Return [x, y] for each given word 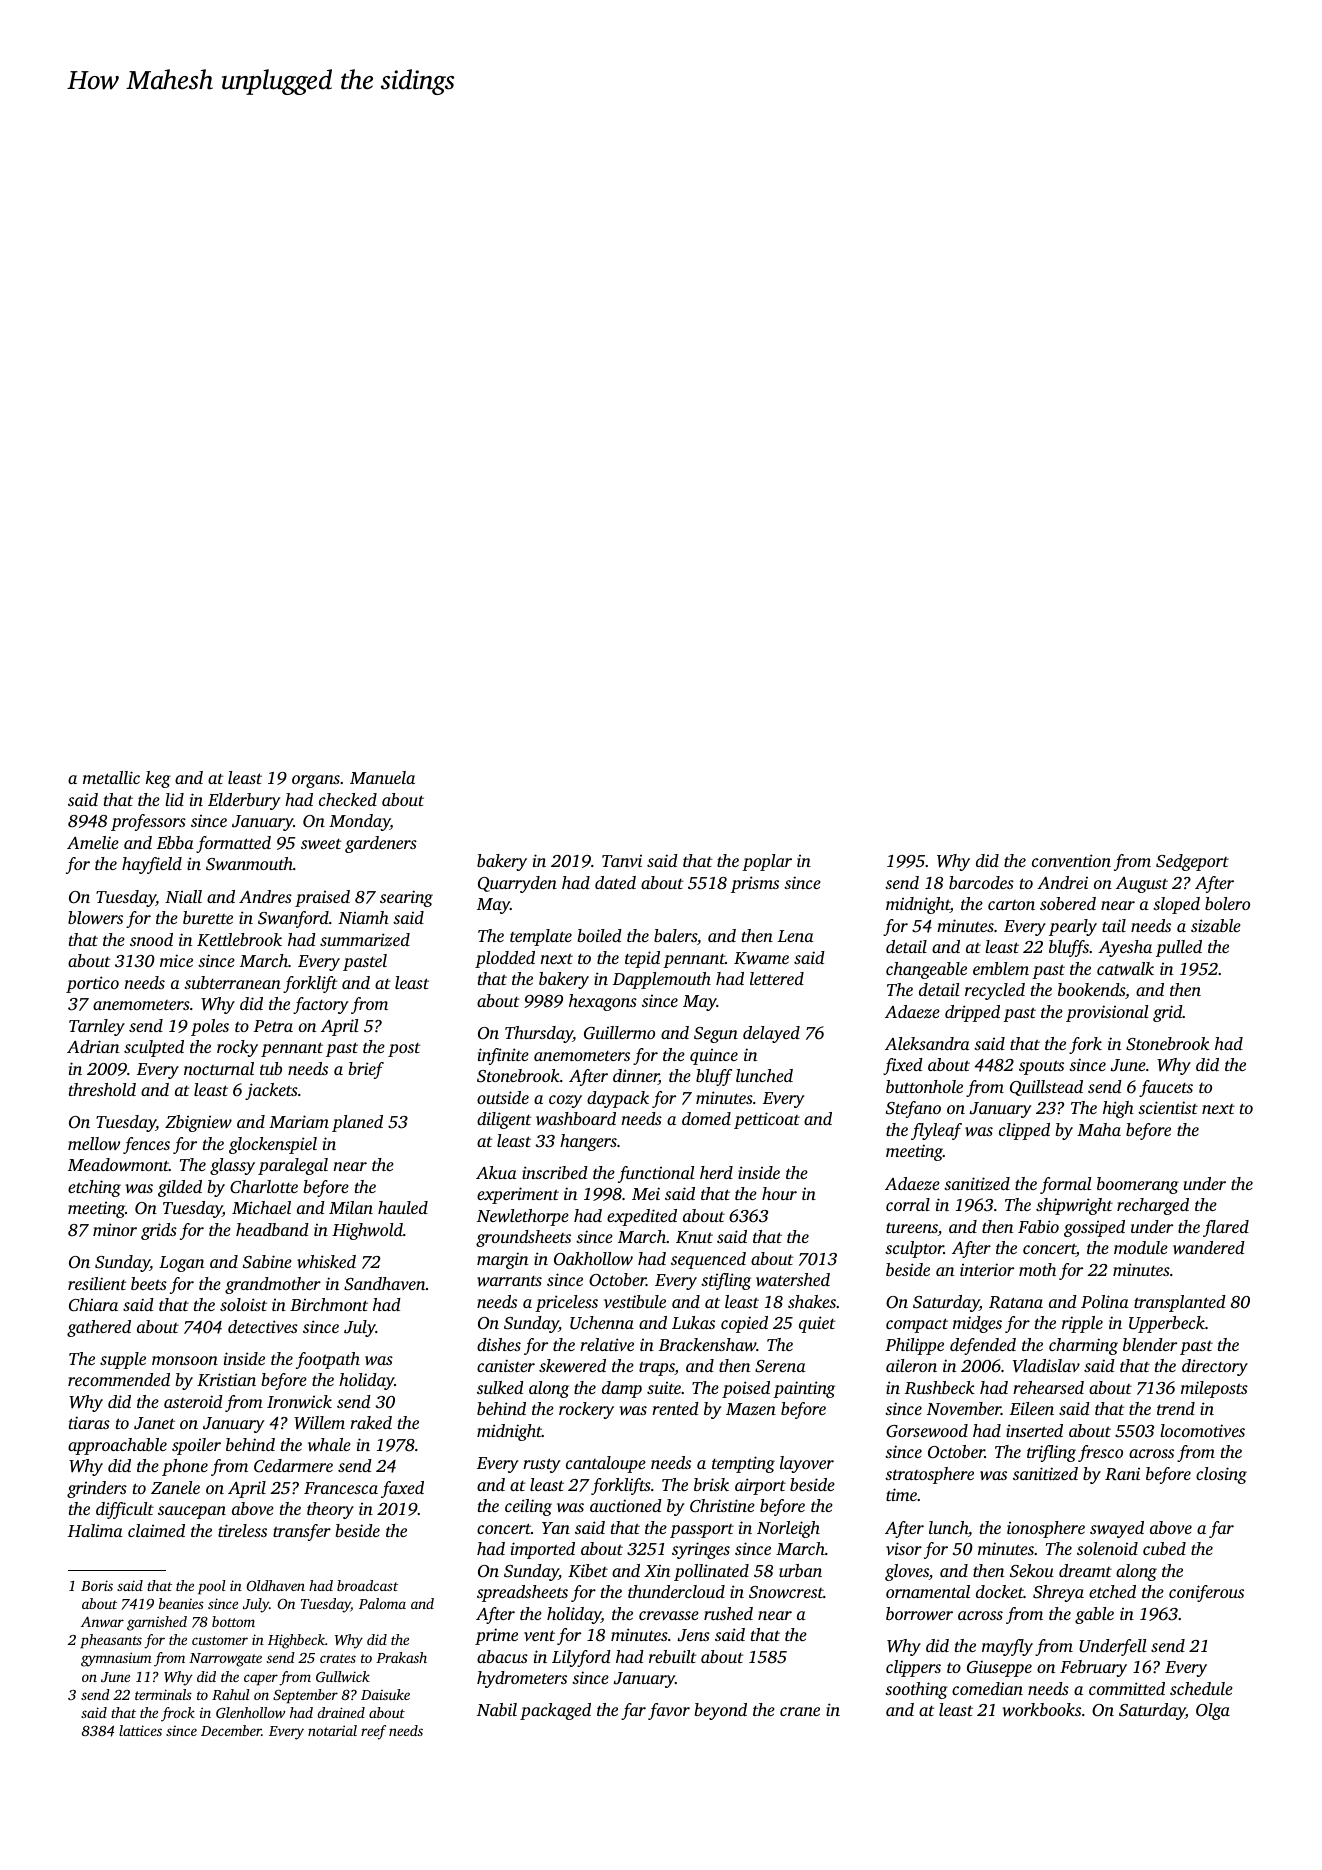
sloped [1176, 905]
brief [366, 1070]
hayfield [152, 865]
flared [1226, 1228]
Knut [694, 1237]
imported [543, 1550]
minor [115, 1229]
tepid [642, 959]
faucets [1166, 1088]
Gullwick [343, 1676]
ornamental [928, 1591]
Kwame [761, 958]
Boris [97, 1585]
